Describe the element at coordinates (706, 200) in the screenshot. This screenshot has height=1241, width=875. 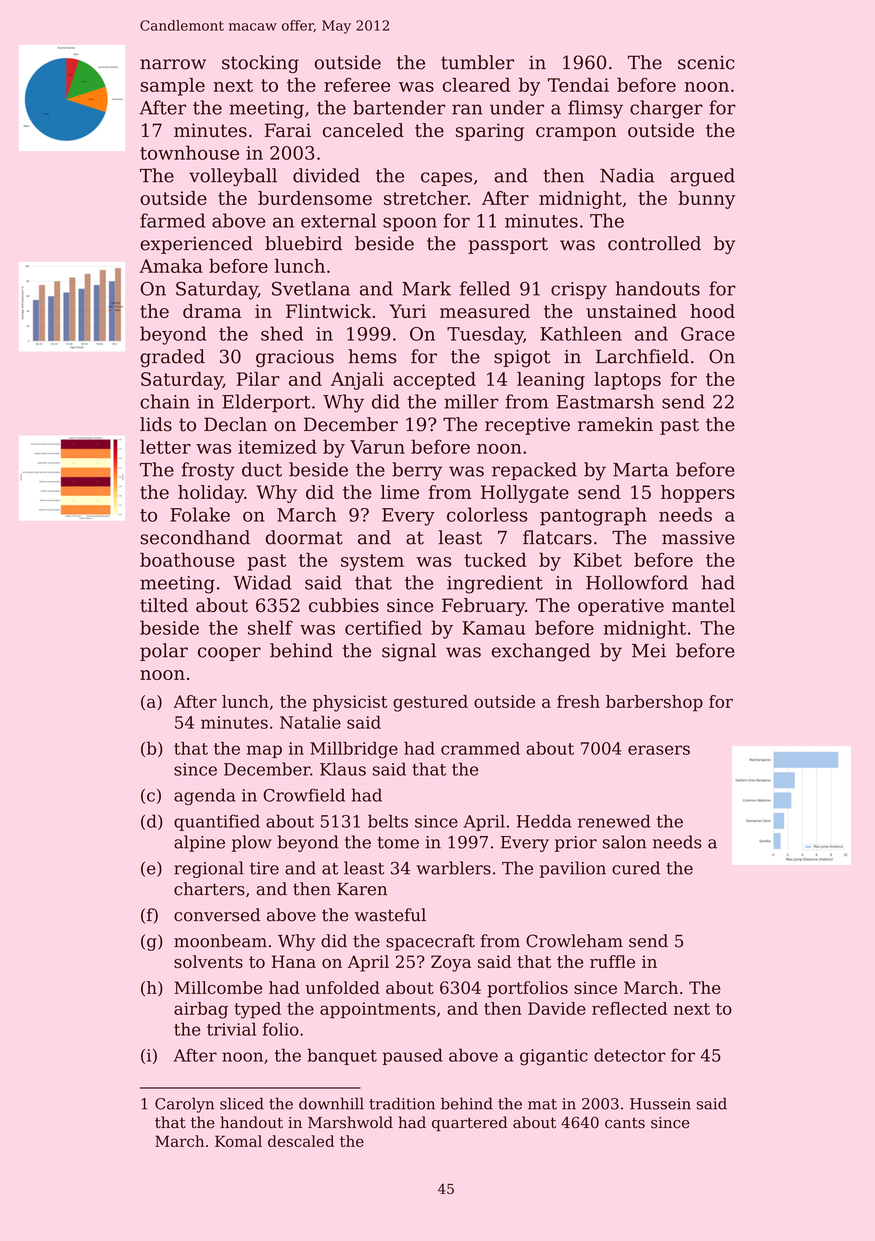
I see `bunny` at that location.
